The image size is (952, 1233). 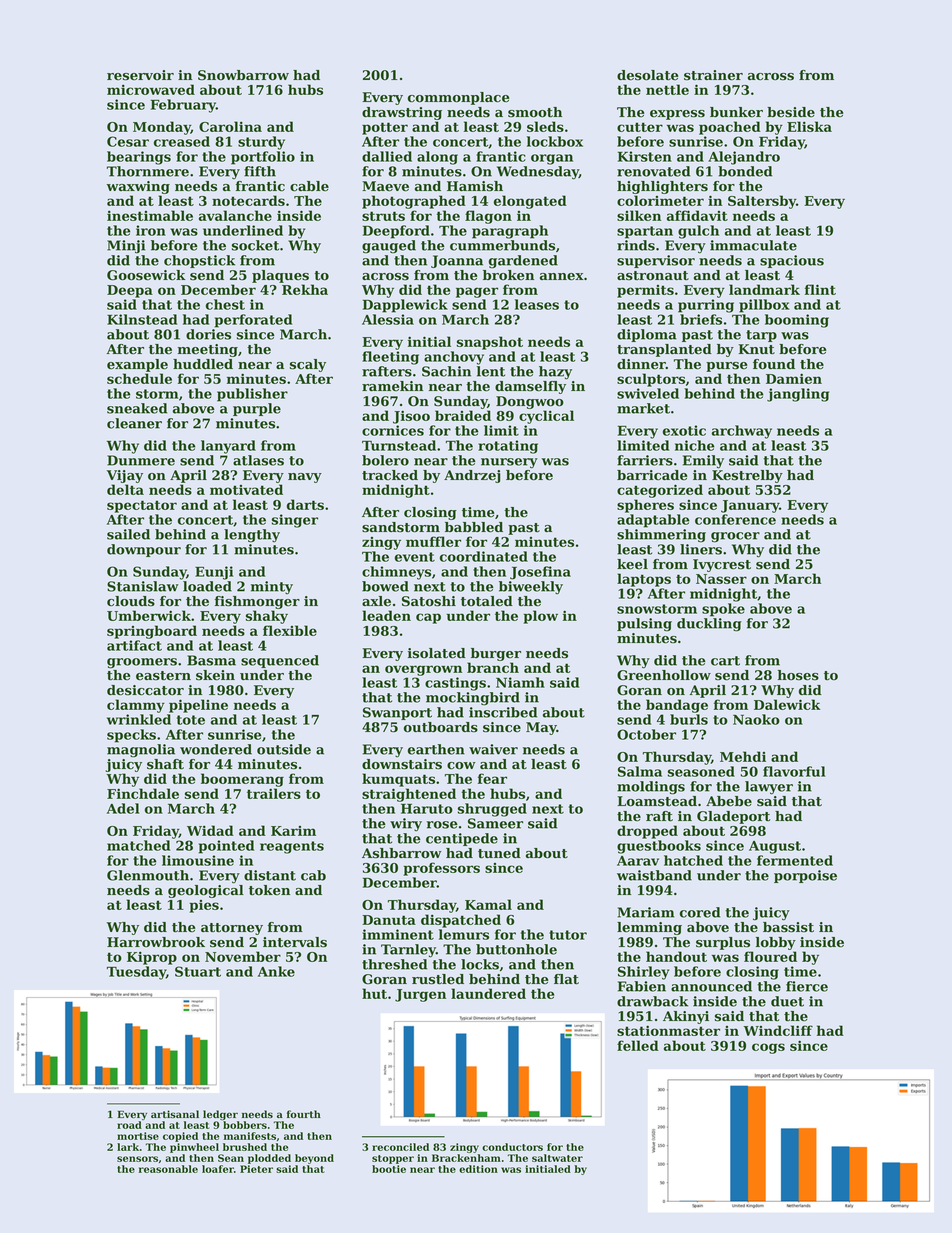 I want to click on Deepa, so click(x=130, y=291).
